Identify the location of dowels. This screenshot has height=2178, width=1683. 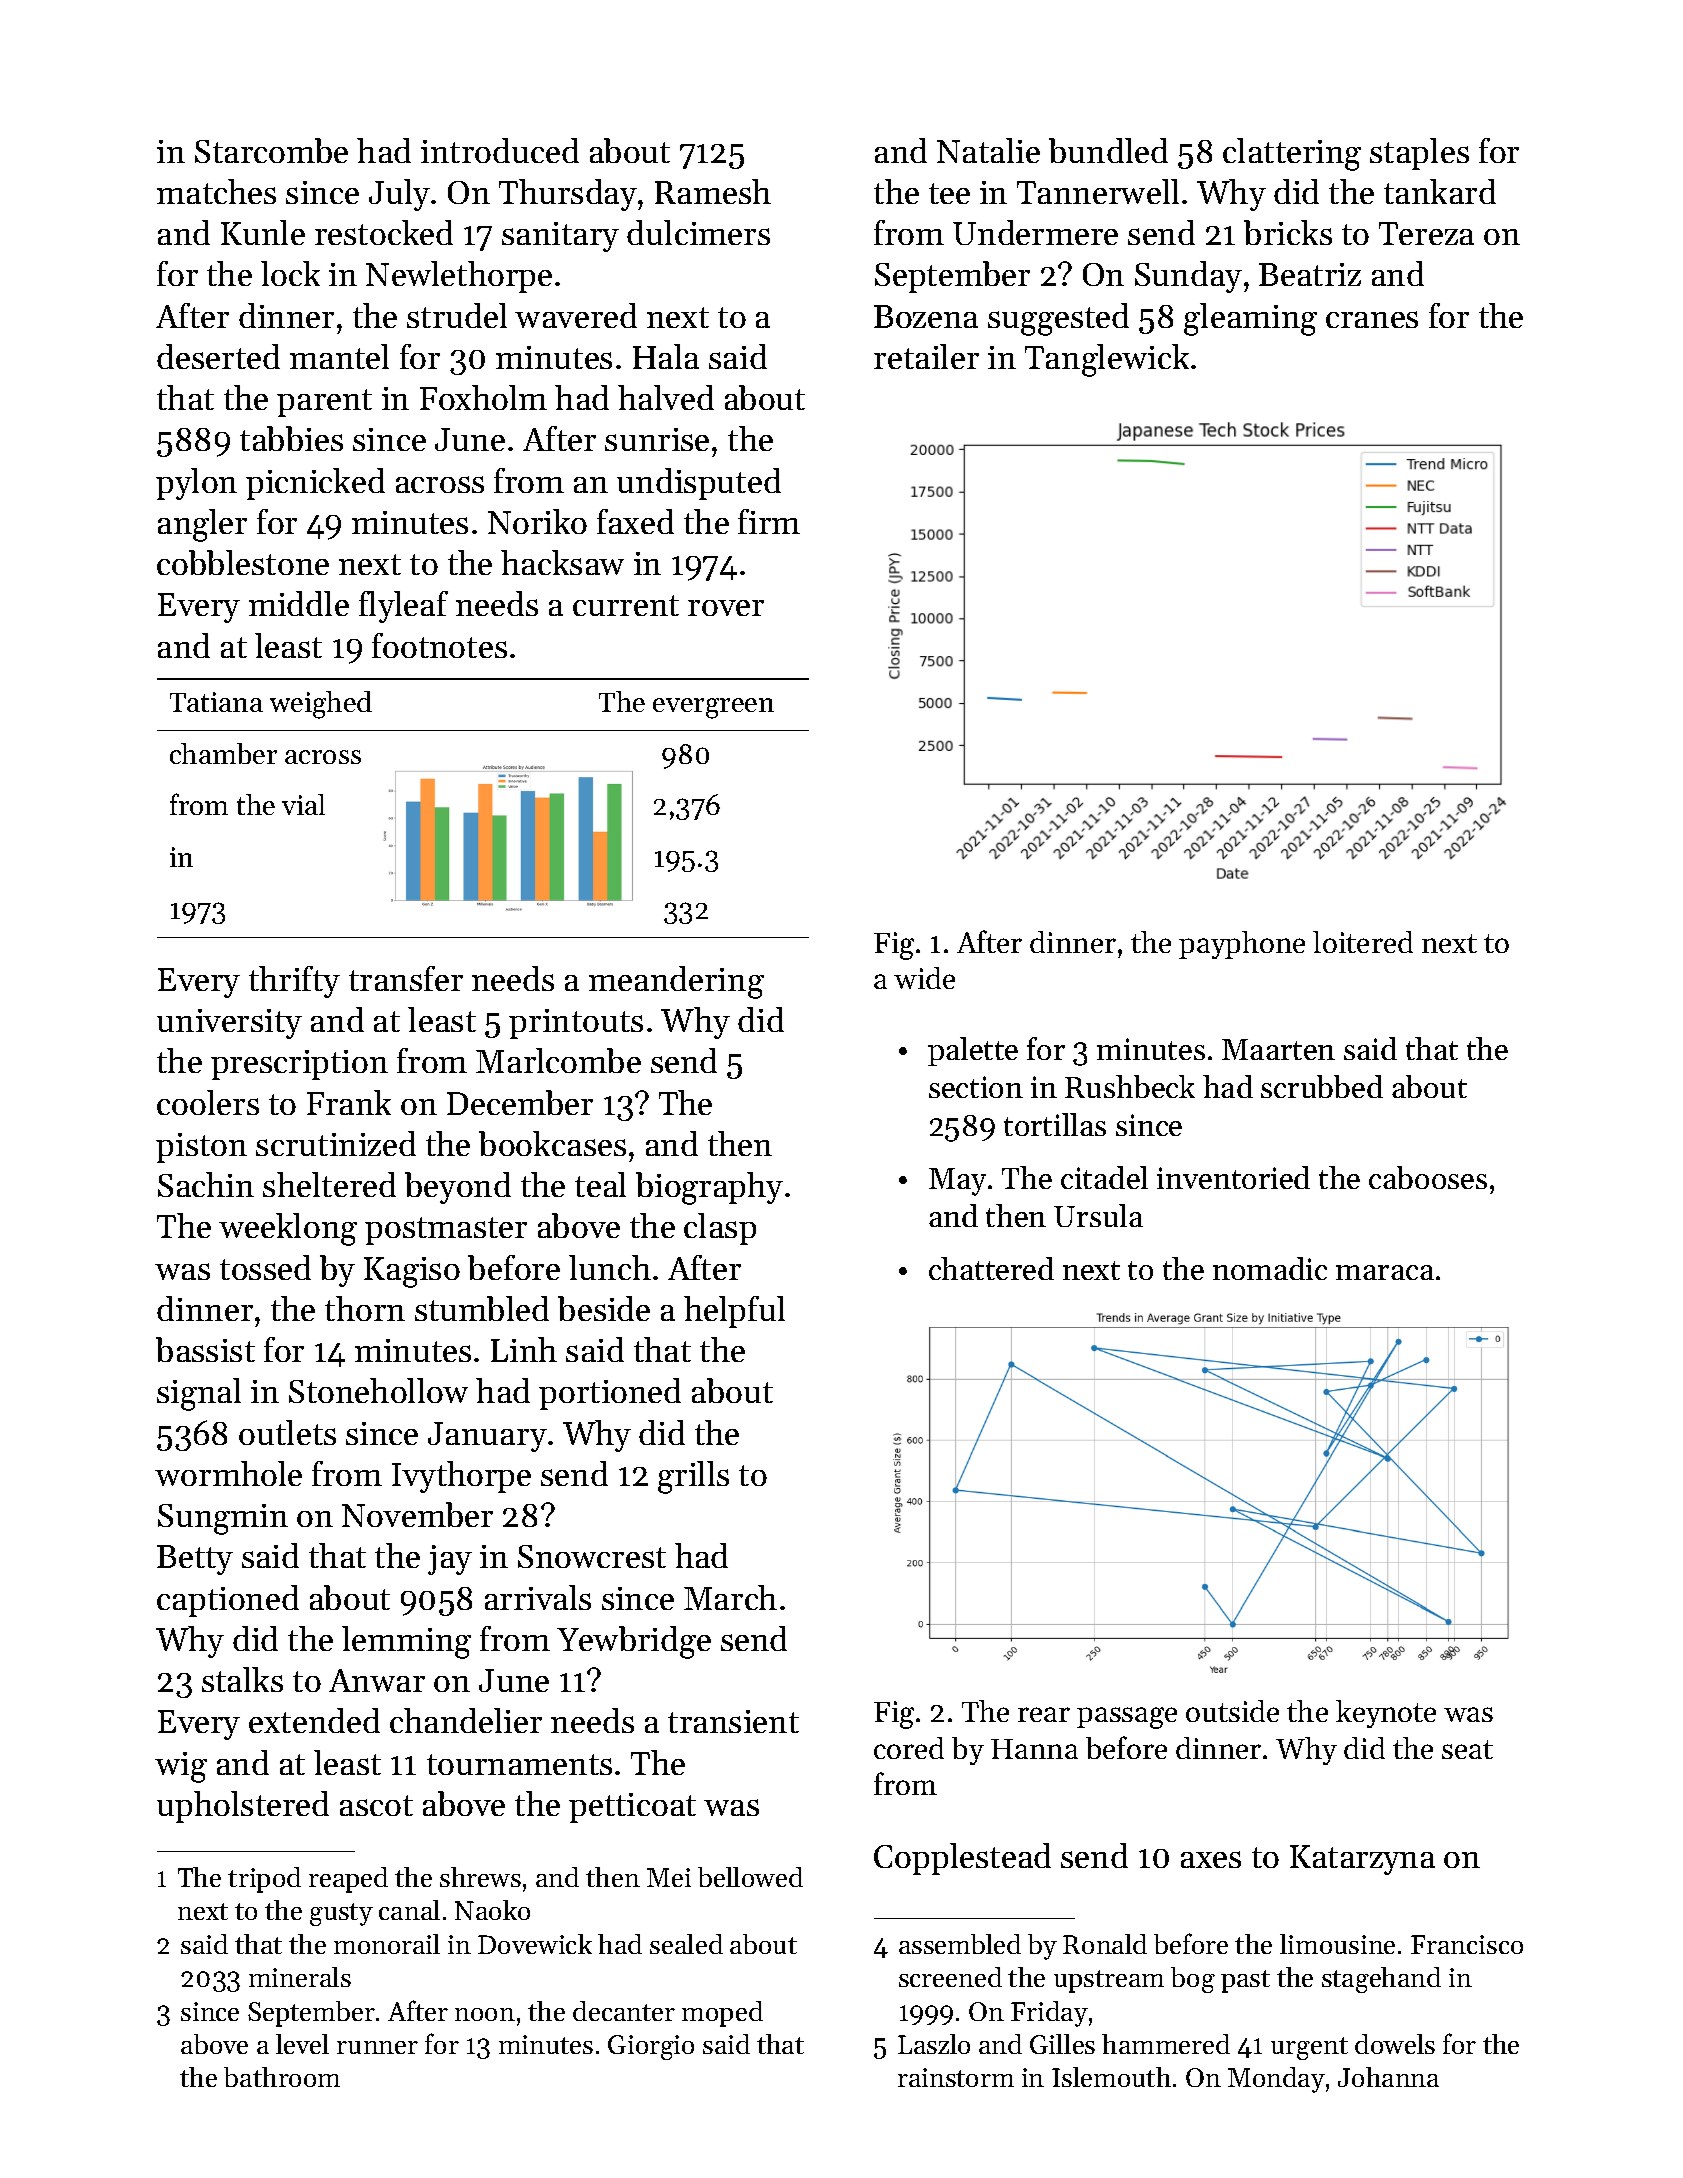
(1395, 2044).
